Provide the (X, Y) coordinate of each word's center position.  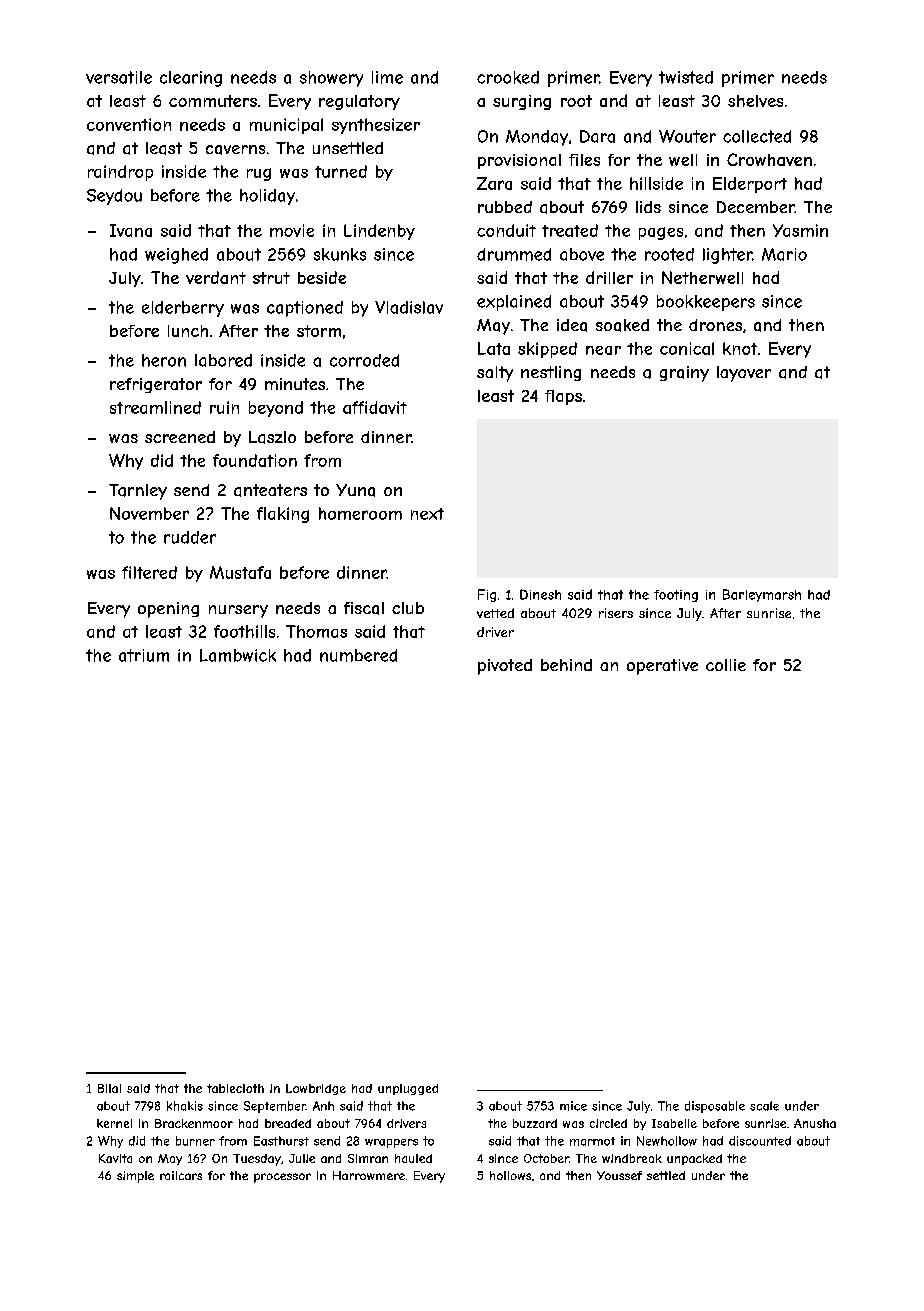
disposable (715, 1107)
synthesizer (376, 126)
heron (164, 360)
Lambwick (238, 655)
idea (572, 325)
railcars (181, 1175)
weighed (176, 256)
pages (661, 233)
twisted (686, 77)
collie (726, 665)
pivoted (505, 667)
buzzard (535, 1123)
